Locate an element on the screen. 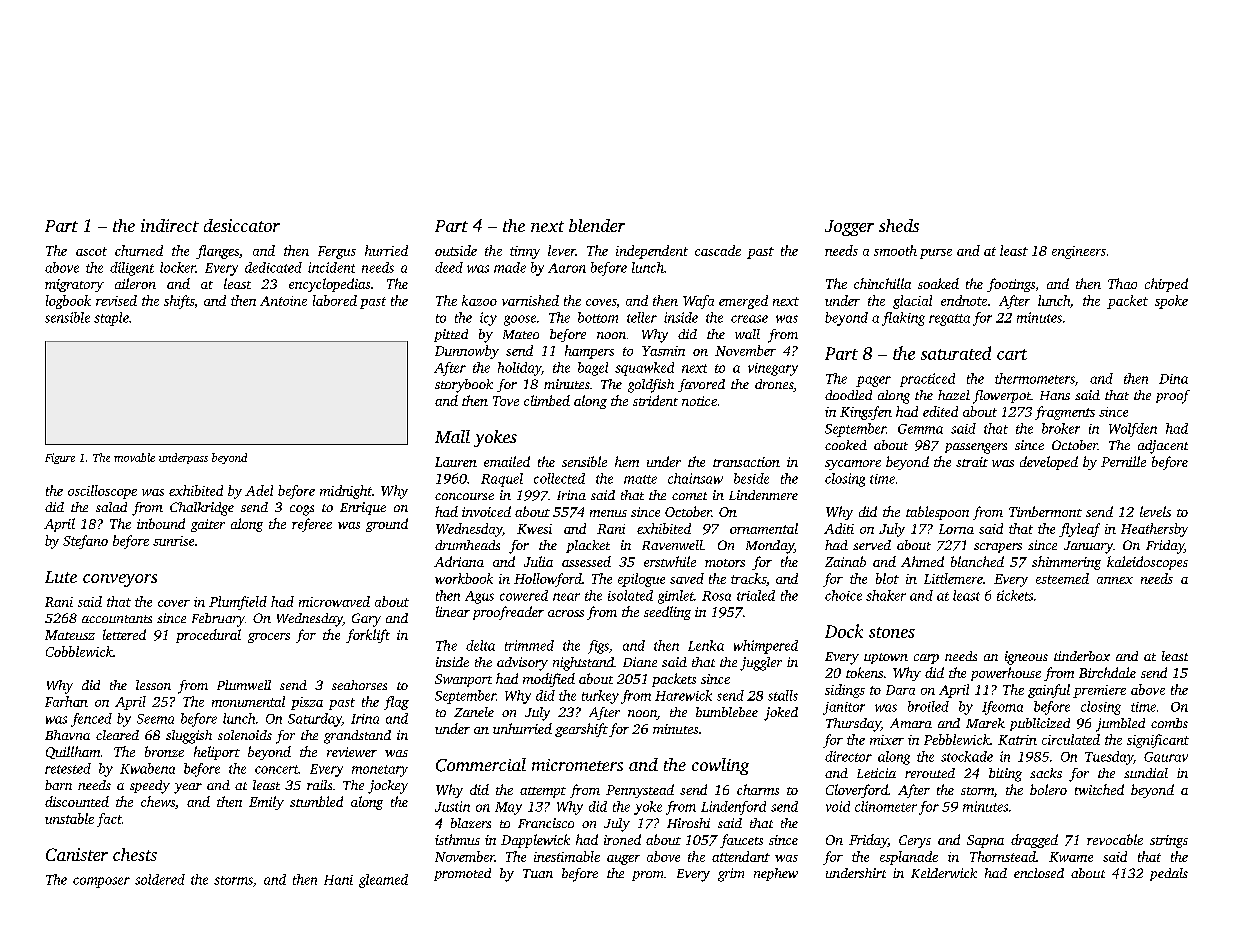 This screenshot has height=952, width=1233. indirect is located at coordinates (170, 225).
